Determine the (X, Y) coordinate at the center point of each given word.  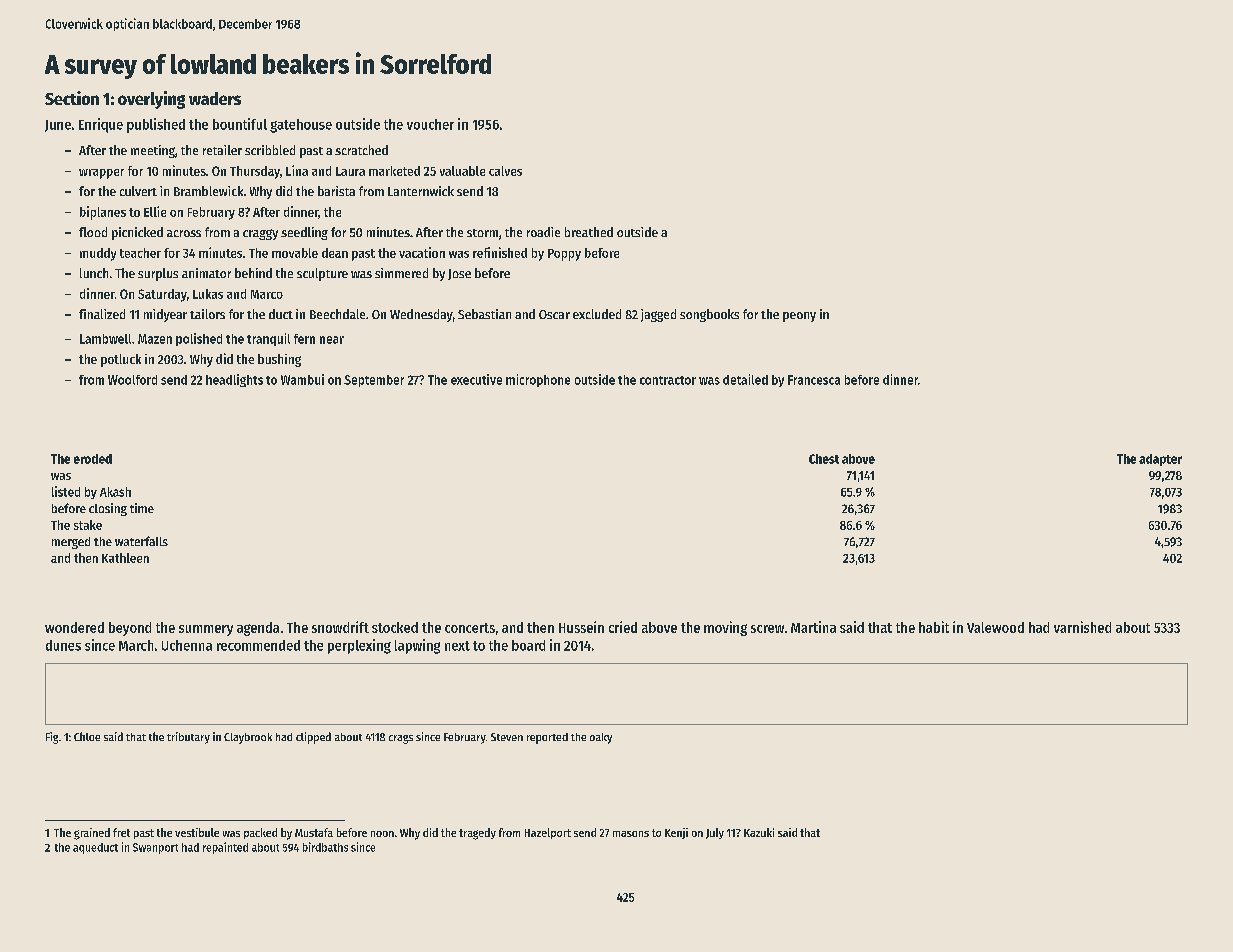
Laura (350, 171)
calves (505, 171)
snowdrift (340, 627)
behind (253, 273)
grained (92, 834)
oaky (601, 738)
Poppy (564, 255)
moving (725, 628)
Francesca (814, 380)
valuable (462, 171)
